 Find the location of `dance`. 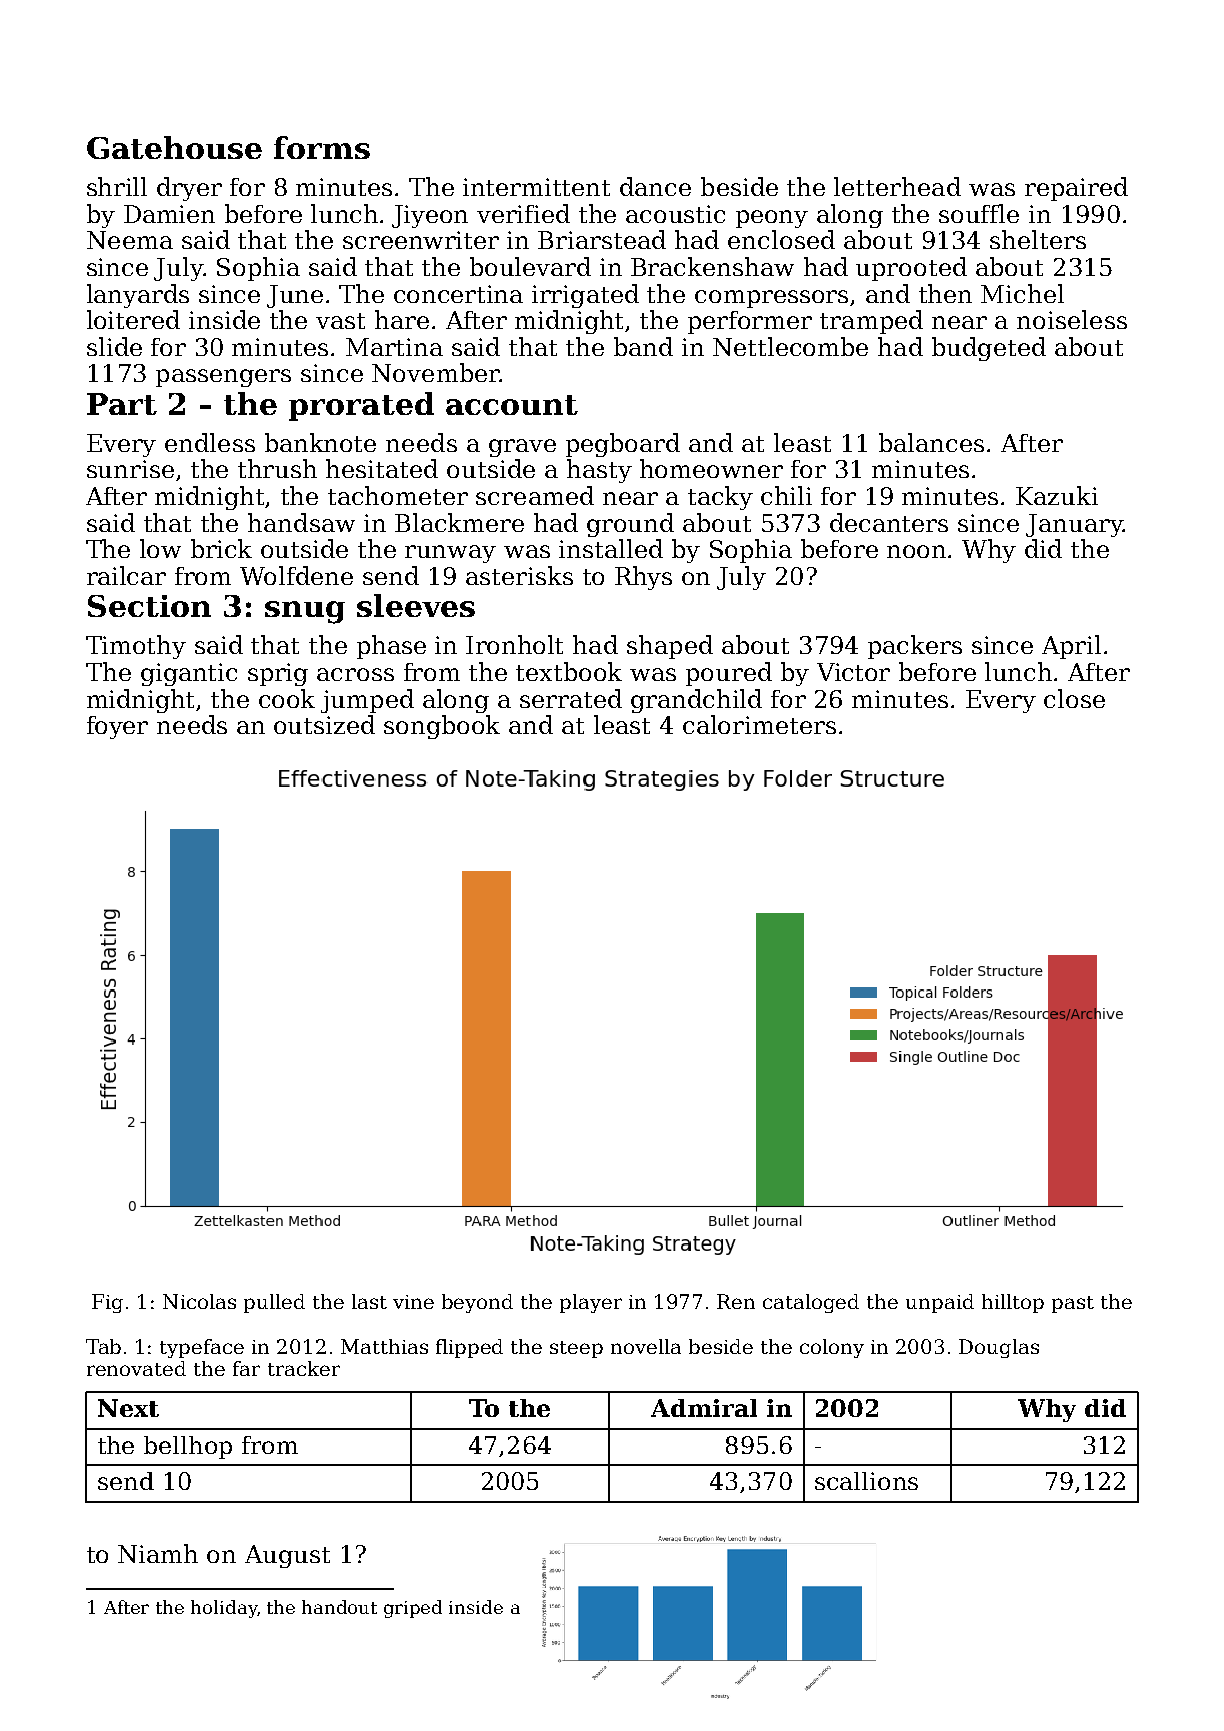

dance is located at coordinates (655, 186).
